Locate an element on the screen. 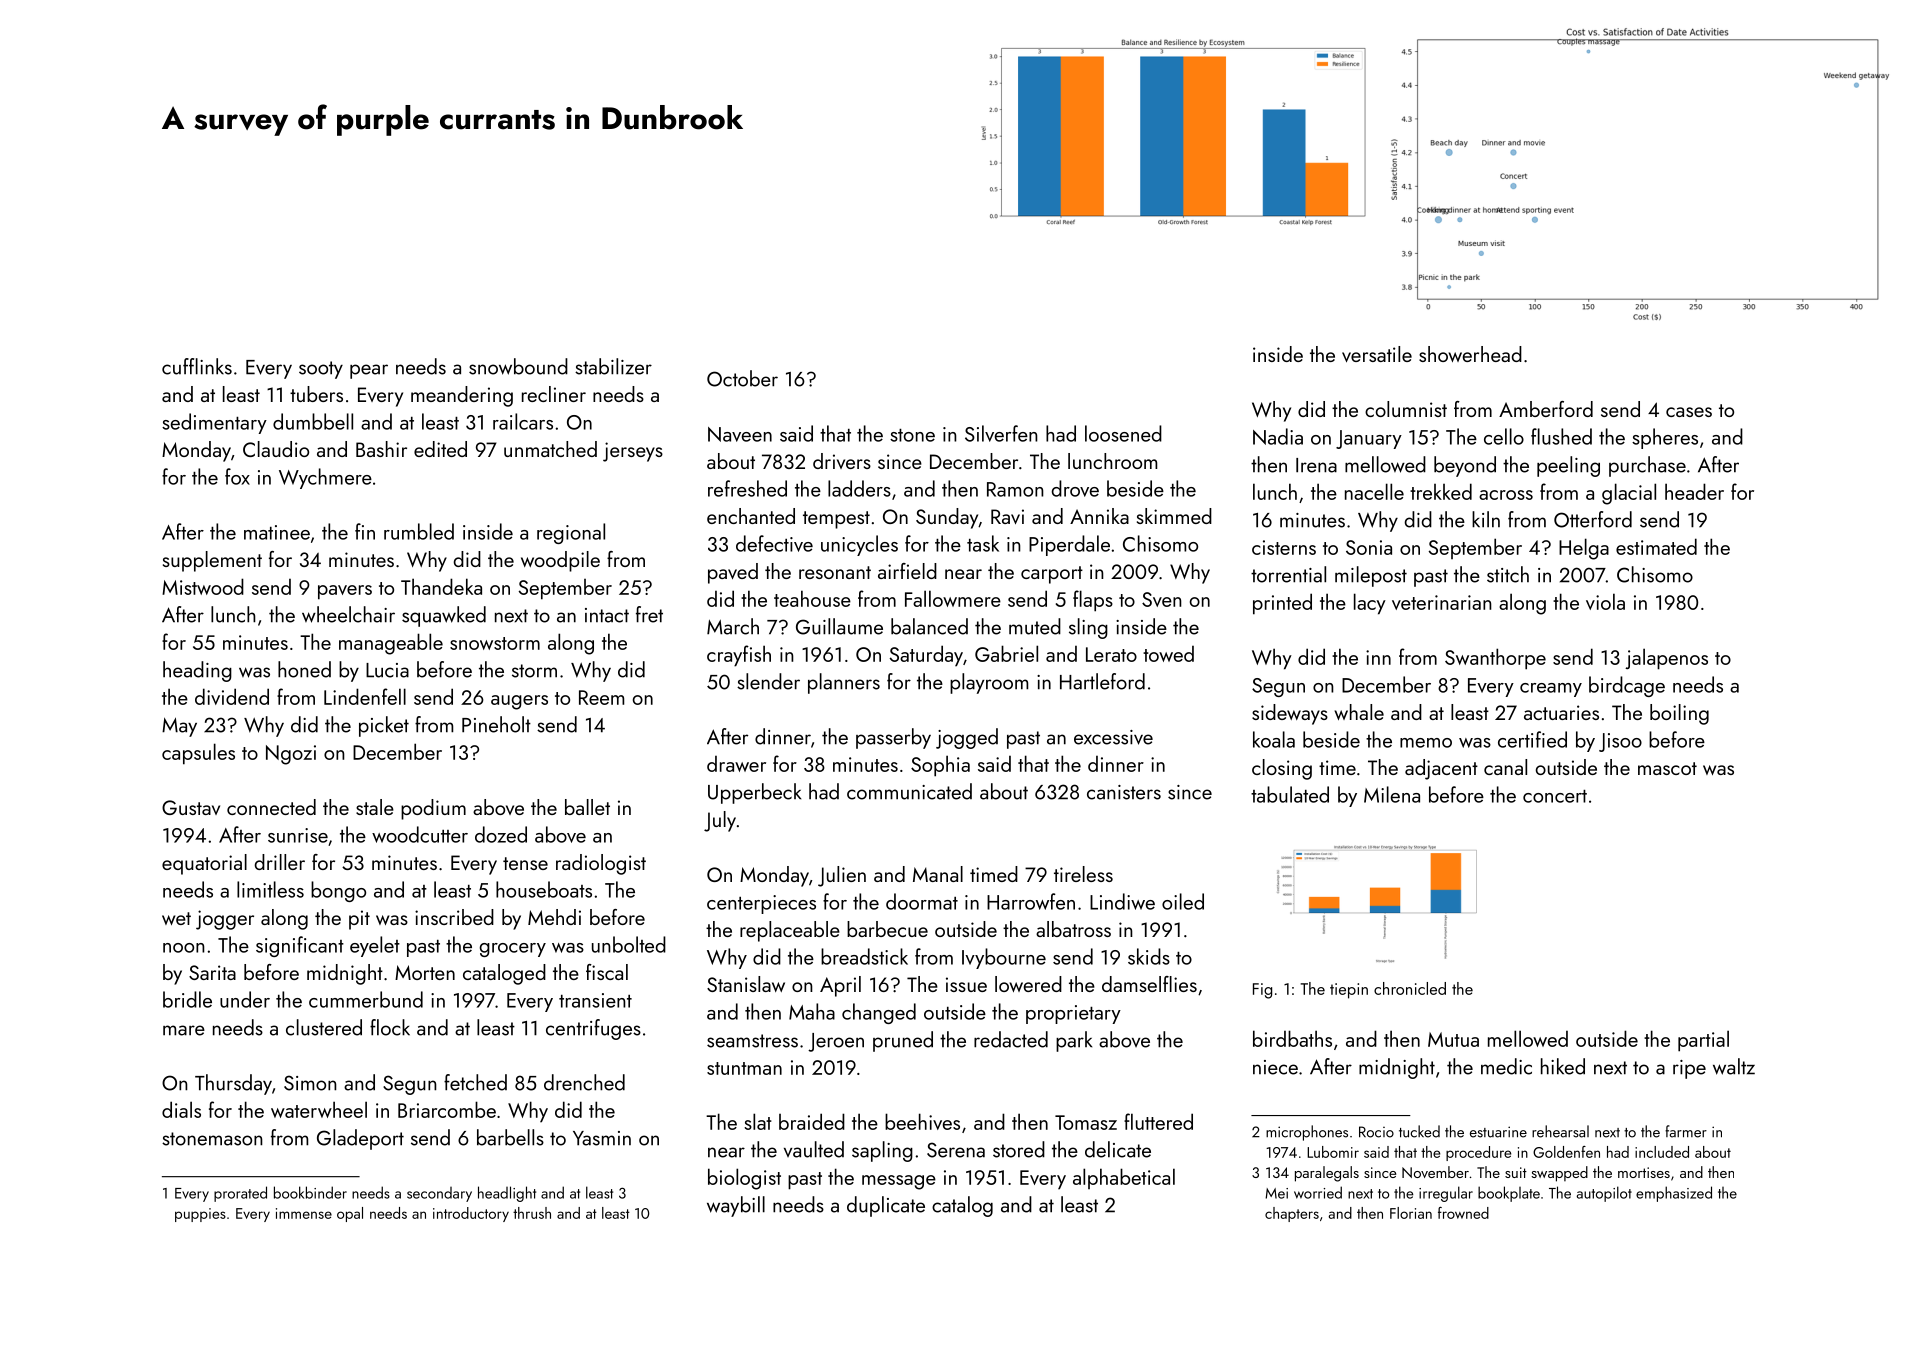  stitch is located at coordinates (1508, 574).
